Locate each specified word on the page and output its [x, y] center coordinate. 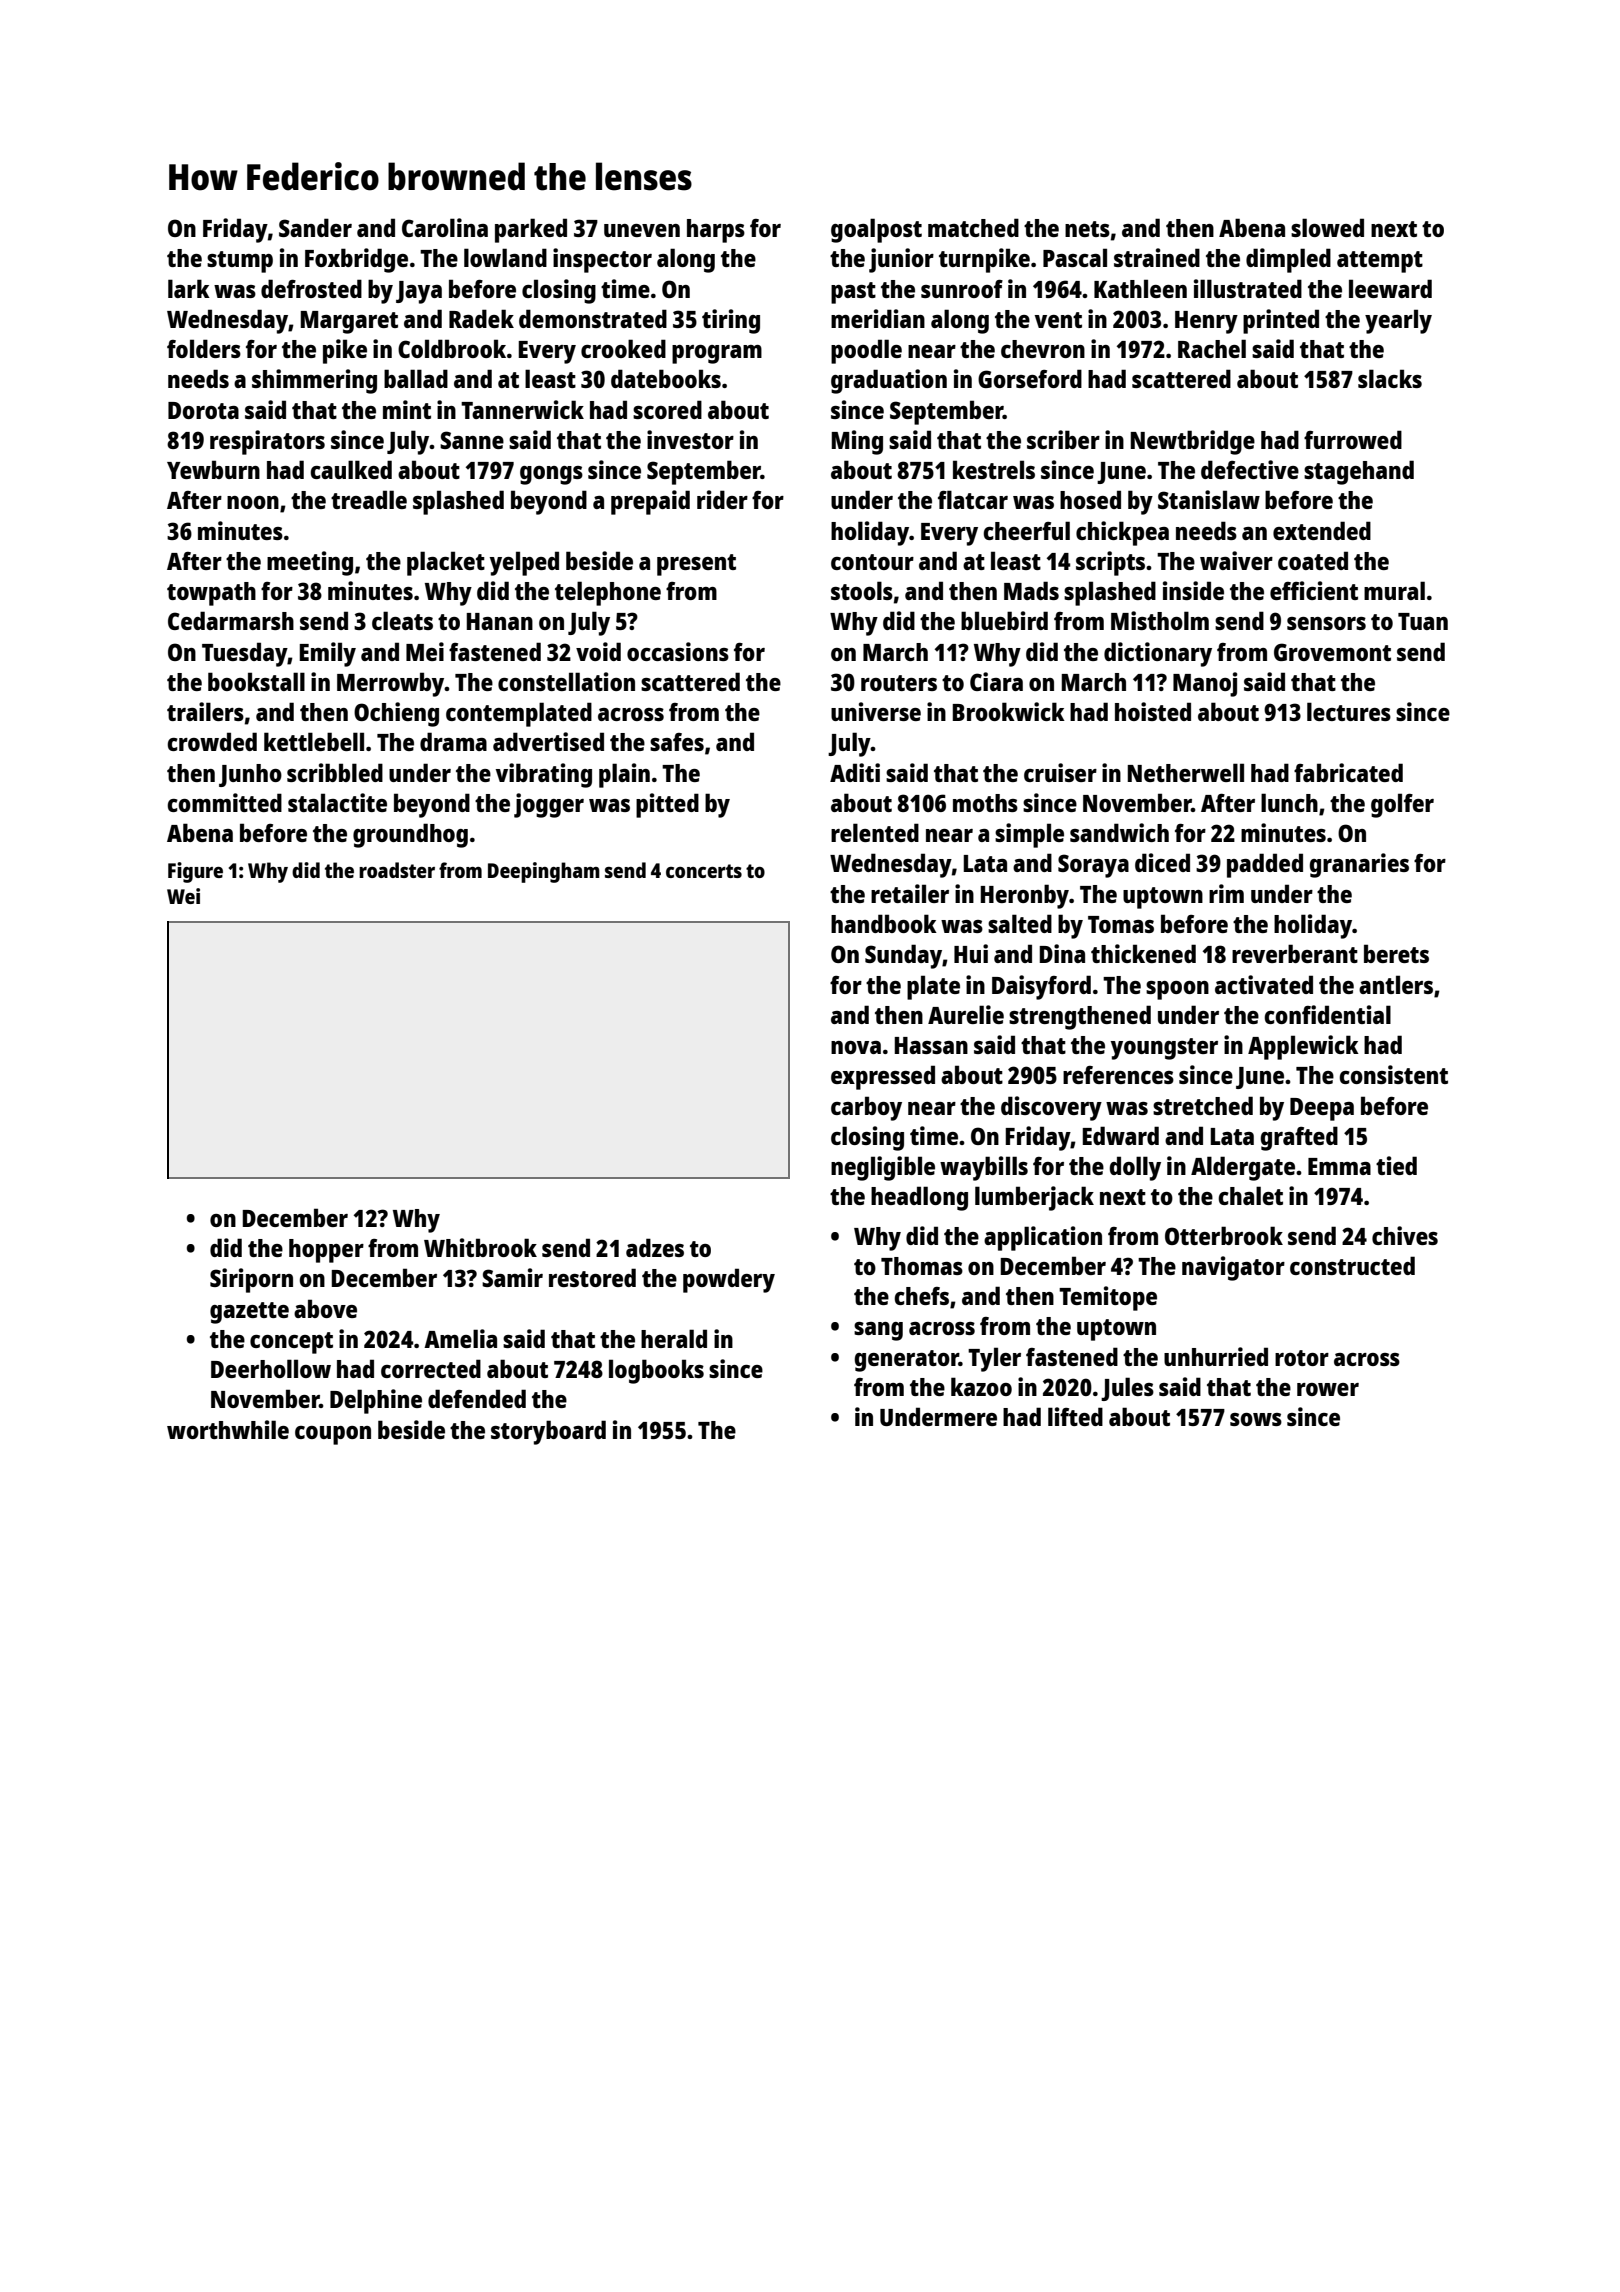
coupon [333, 1435]
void [598, 651]
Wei [183, 896]
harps [716, 231]
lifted [1075, 1416]
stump [240, 262]
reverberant [1295, 953]
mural [1394, 590]
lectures [1349, 711]
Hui [971, 953]
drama [453, 741]
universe [876, 711]
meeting [310, 563]
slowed [1327, 227]
